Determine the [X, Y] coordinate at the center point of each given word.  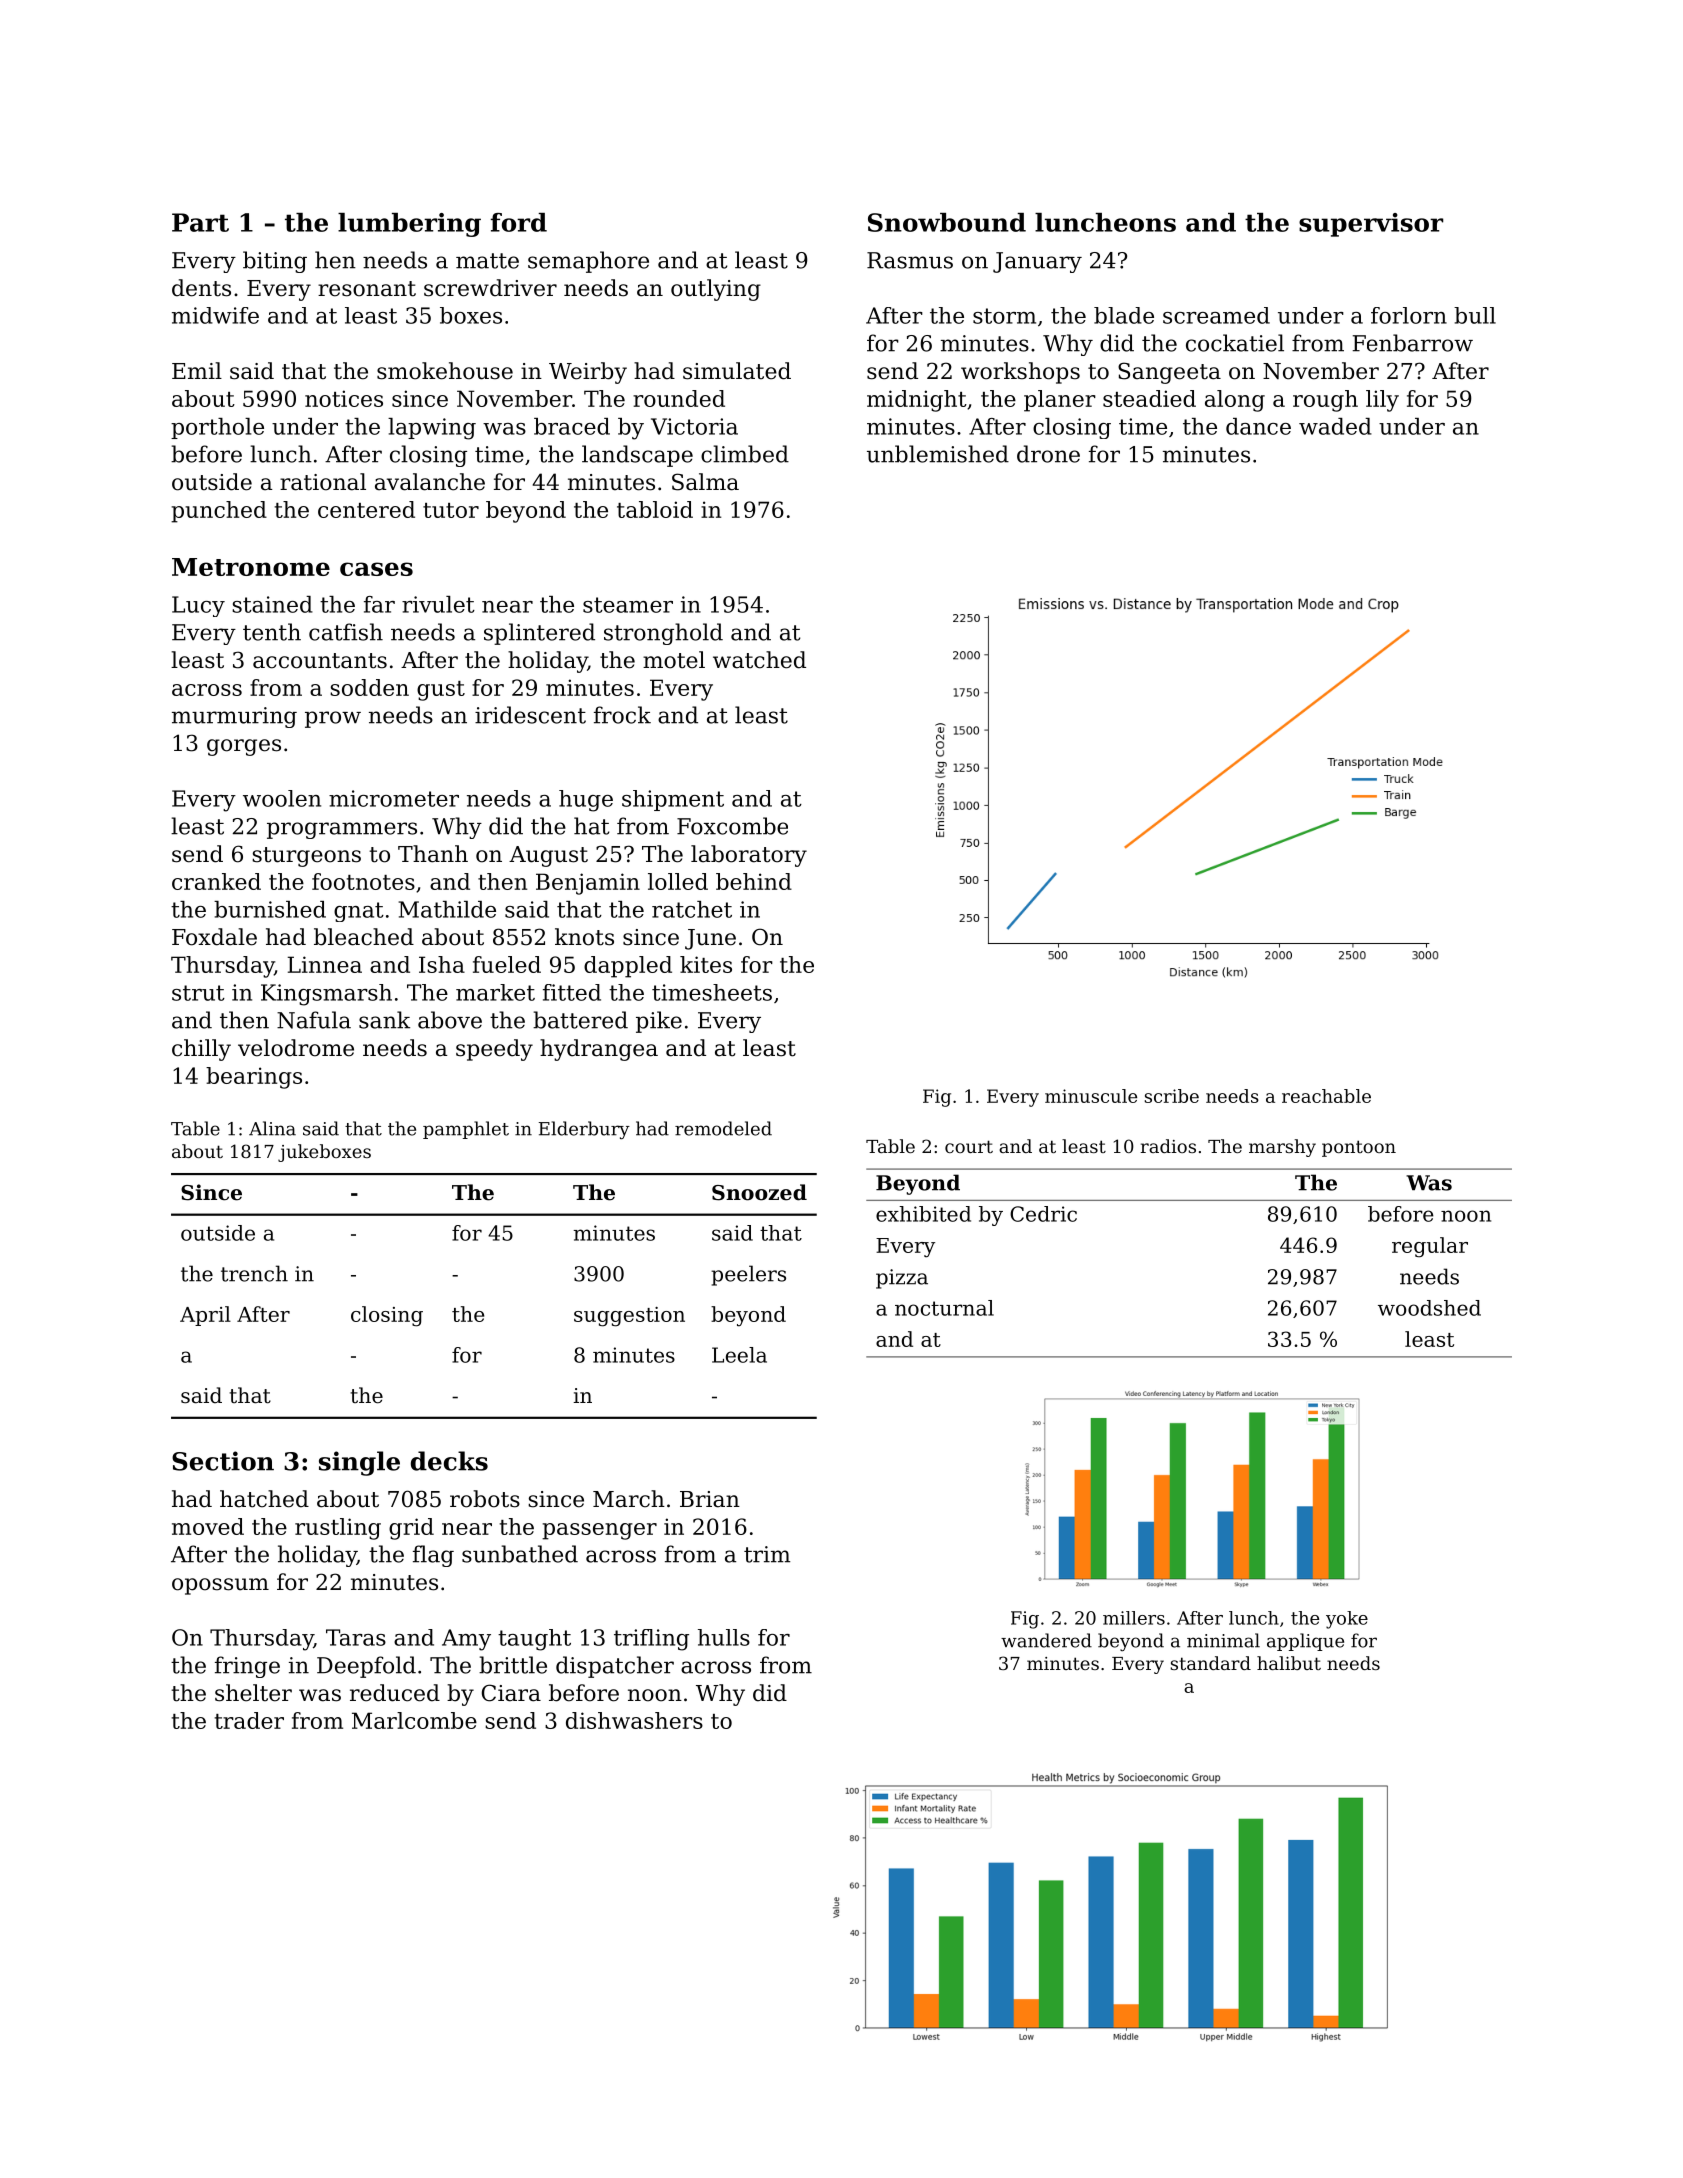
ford [519, 222]
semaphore [588, 262]
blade [1124, 315]
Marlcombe [414, 1720]
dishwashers [634, 1720]
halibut [1289, 1663]
